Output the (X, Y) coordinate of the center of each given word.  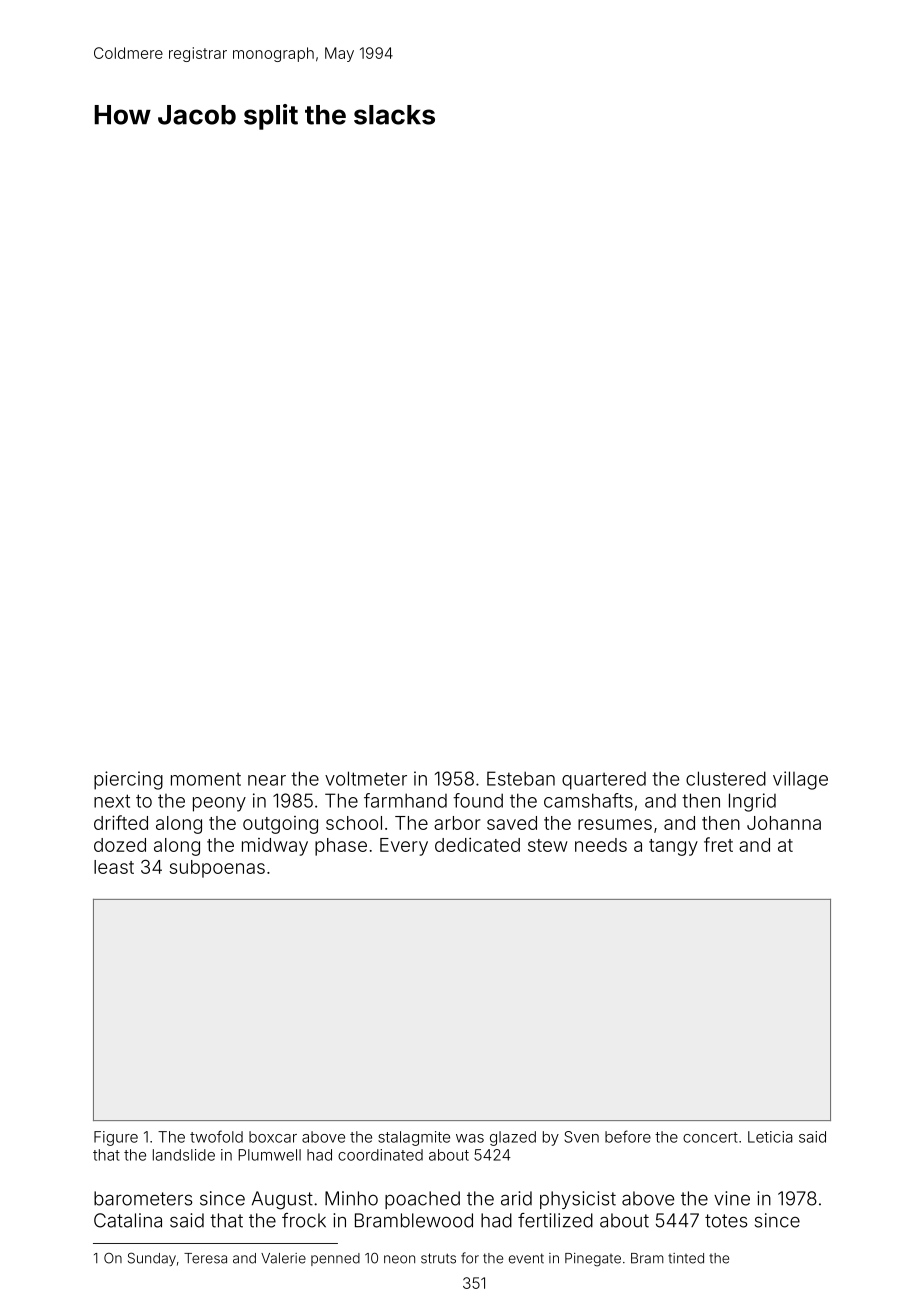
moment (206, 779)
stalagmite (414, 1138)
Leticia (770, 1137)
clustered (726, 778)
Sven (581, 1137)
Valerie (283, 1258)
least (114, 867)
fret (718, 844)
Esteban (521, 778)
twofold (216, 1136)
